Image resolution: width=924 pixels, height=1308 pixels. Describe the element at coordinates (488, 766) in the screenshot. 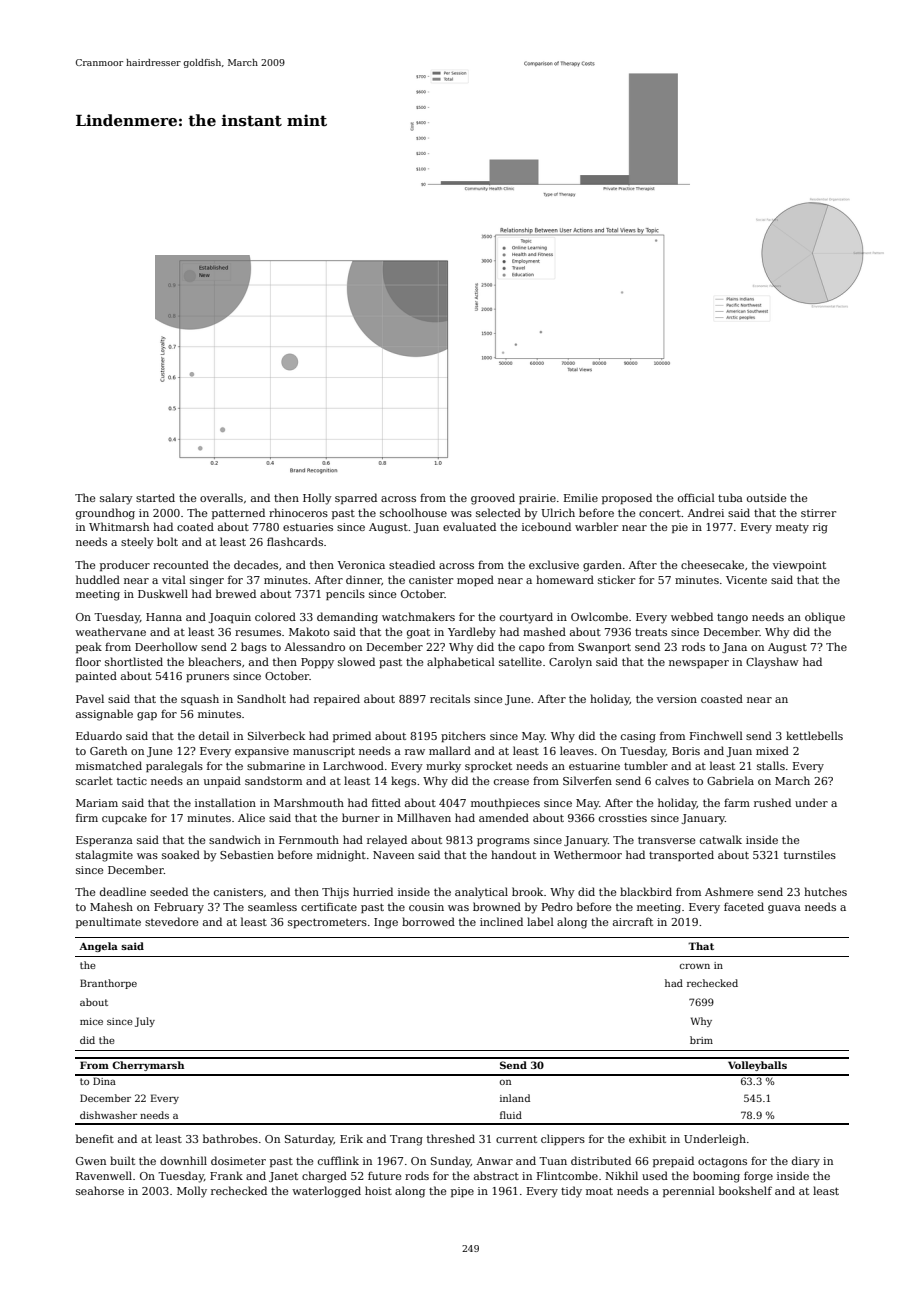

I see `sprocket` at that location.
